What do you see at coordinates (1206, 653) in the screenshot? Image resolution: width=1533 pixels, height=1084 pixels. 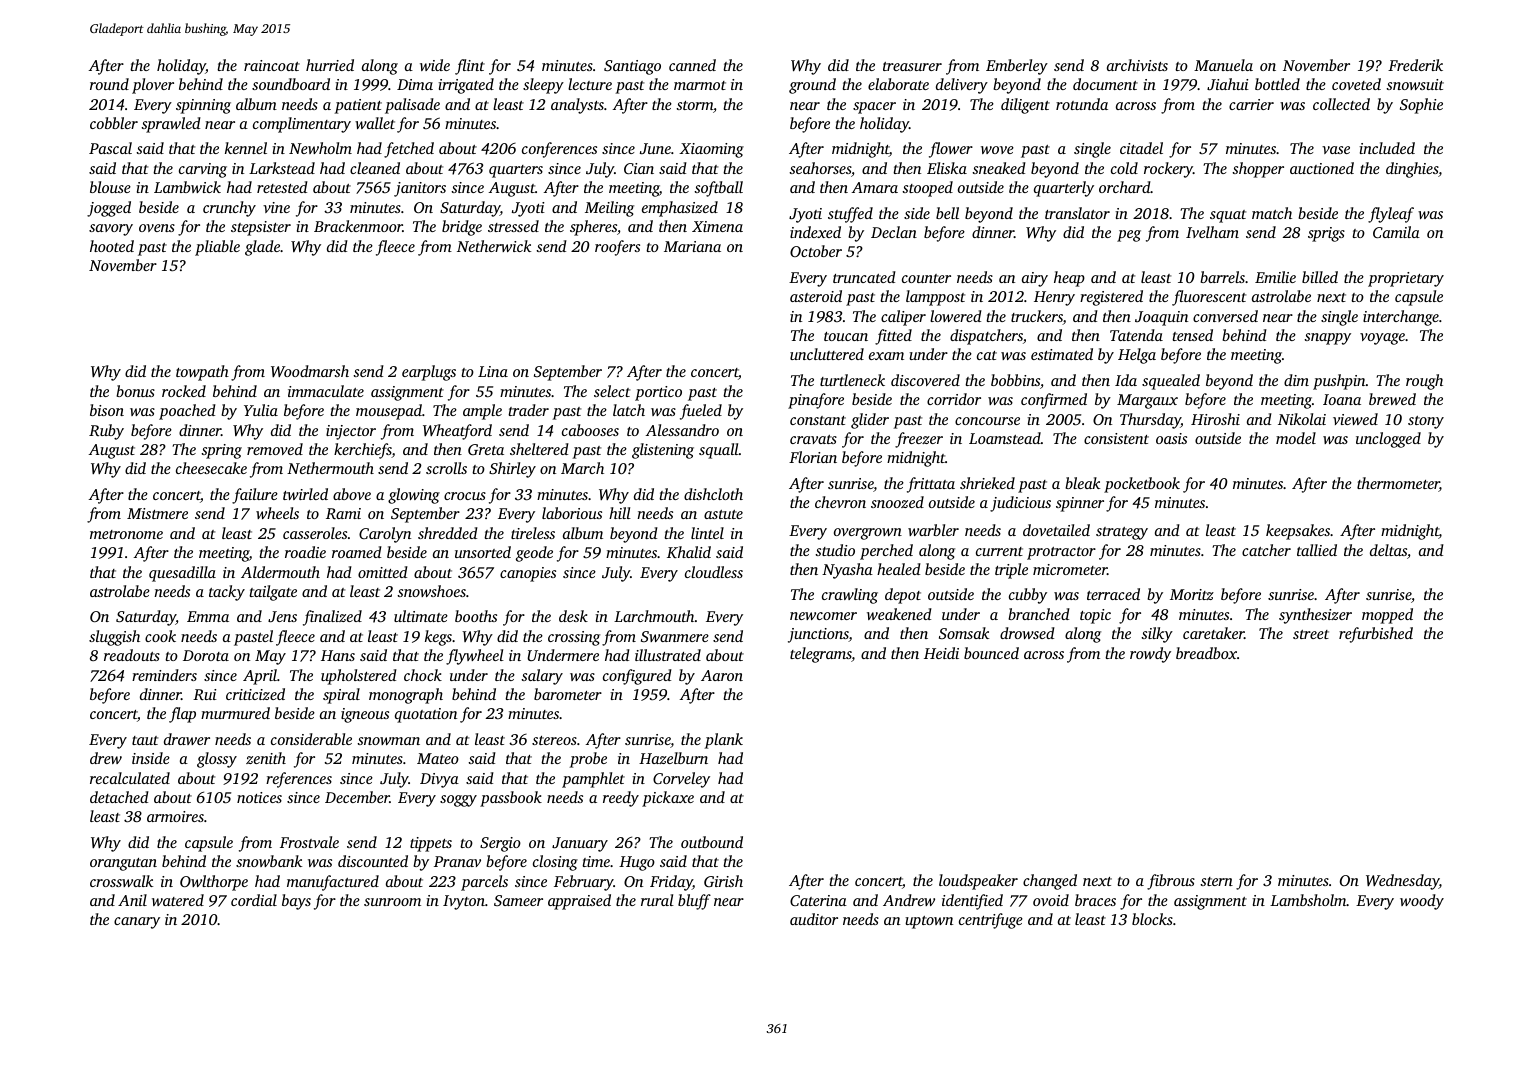 I see `breadbox` at bounding box center [1206, 653].
